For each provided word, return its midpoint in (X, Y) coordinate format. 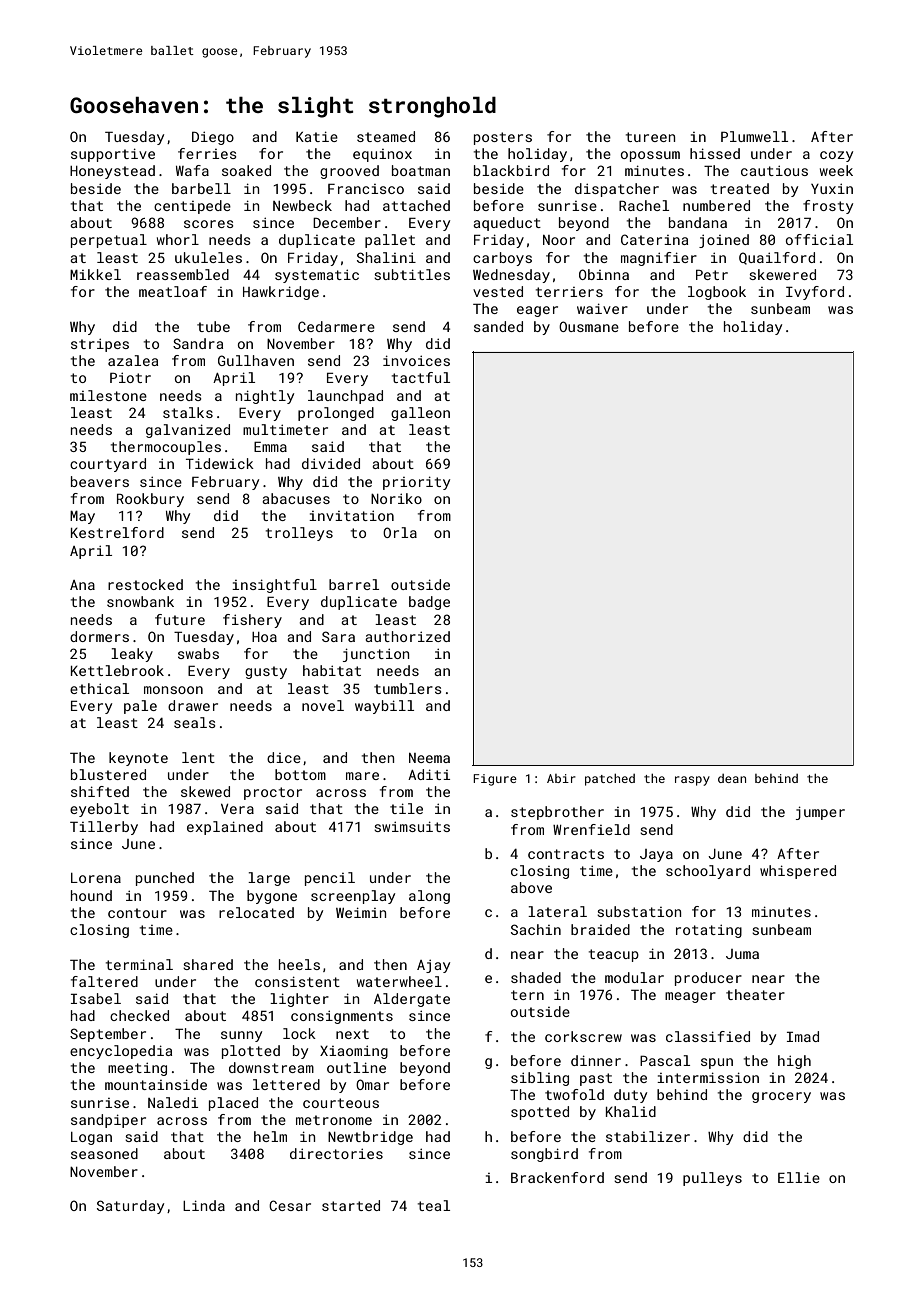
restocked (145, 584)
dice (284, 757)
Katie (317, 136)
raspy (692, 781)
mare (362, 776)
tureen (650, 137)
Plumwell (754, 136)
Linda (204, 1205)
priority (416, 483)
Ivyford (815, 293)
